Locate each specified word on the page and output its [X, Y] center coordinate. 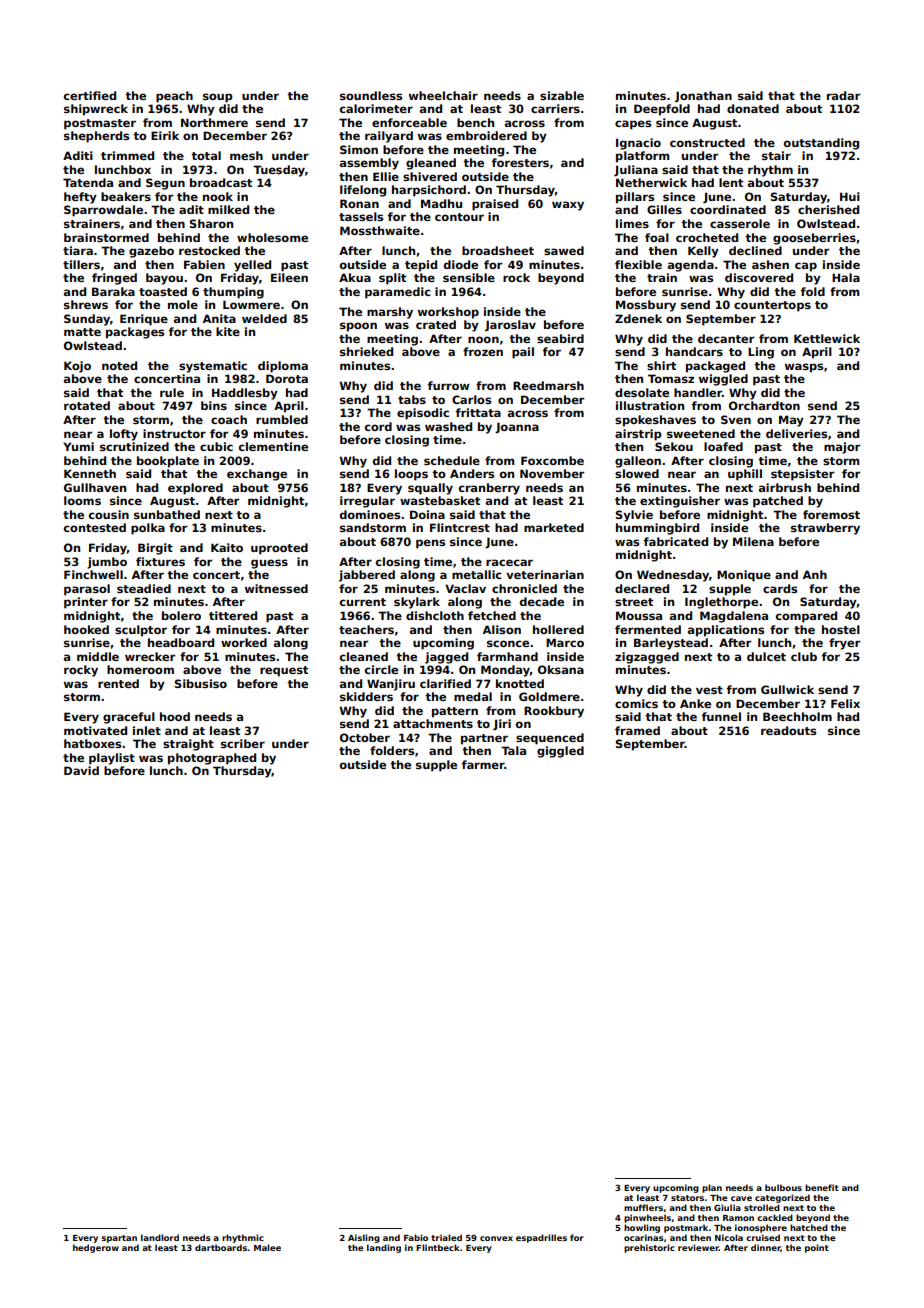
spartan [119, 1239]
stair [776, 155]
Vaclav [465, 588]
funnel [721, 716]
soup [218, 98]
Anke [695, 703]
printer [86, 603]
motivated [95, 730]
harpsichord [429, 191]
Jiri [502, 725]
